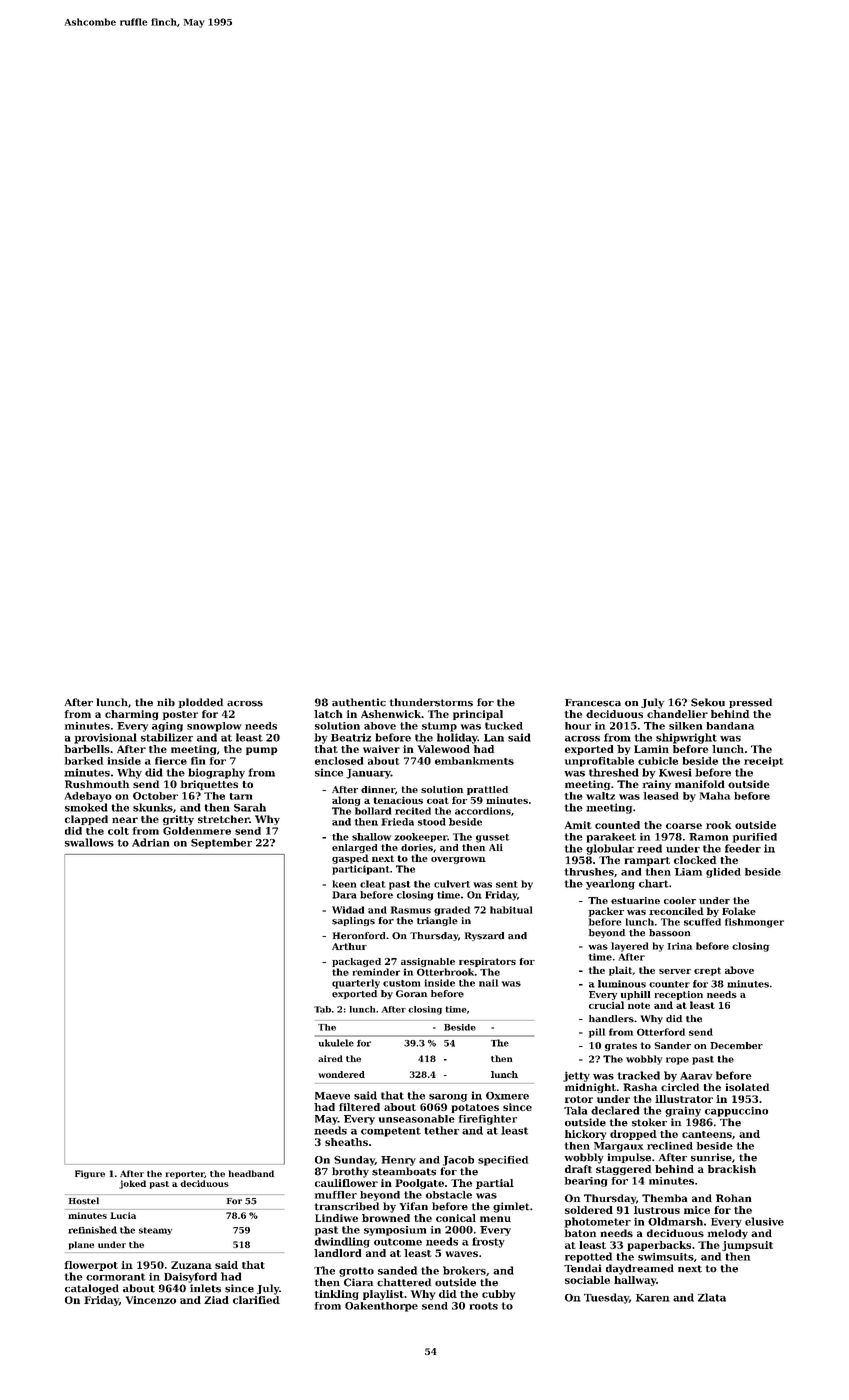 This image has width=849, height=1400. I want to click on Folake, so click(739, 911).
